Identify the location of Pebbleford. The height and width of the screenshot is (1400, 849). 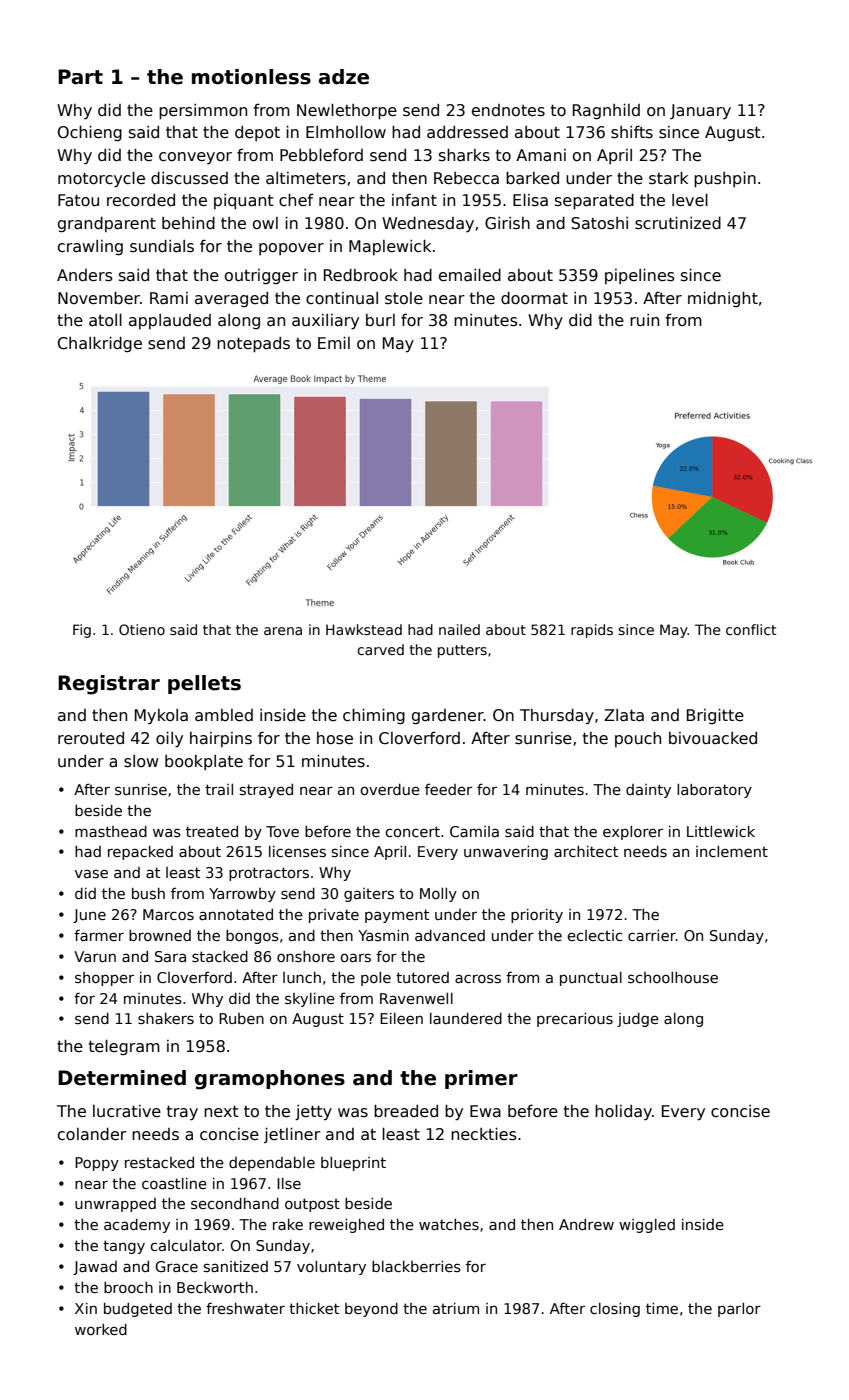
(321, 154).
